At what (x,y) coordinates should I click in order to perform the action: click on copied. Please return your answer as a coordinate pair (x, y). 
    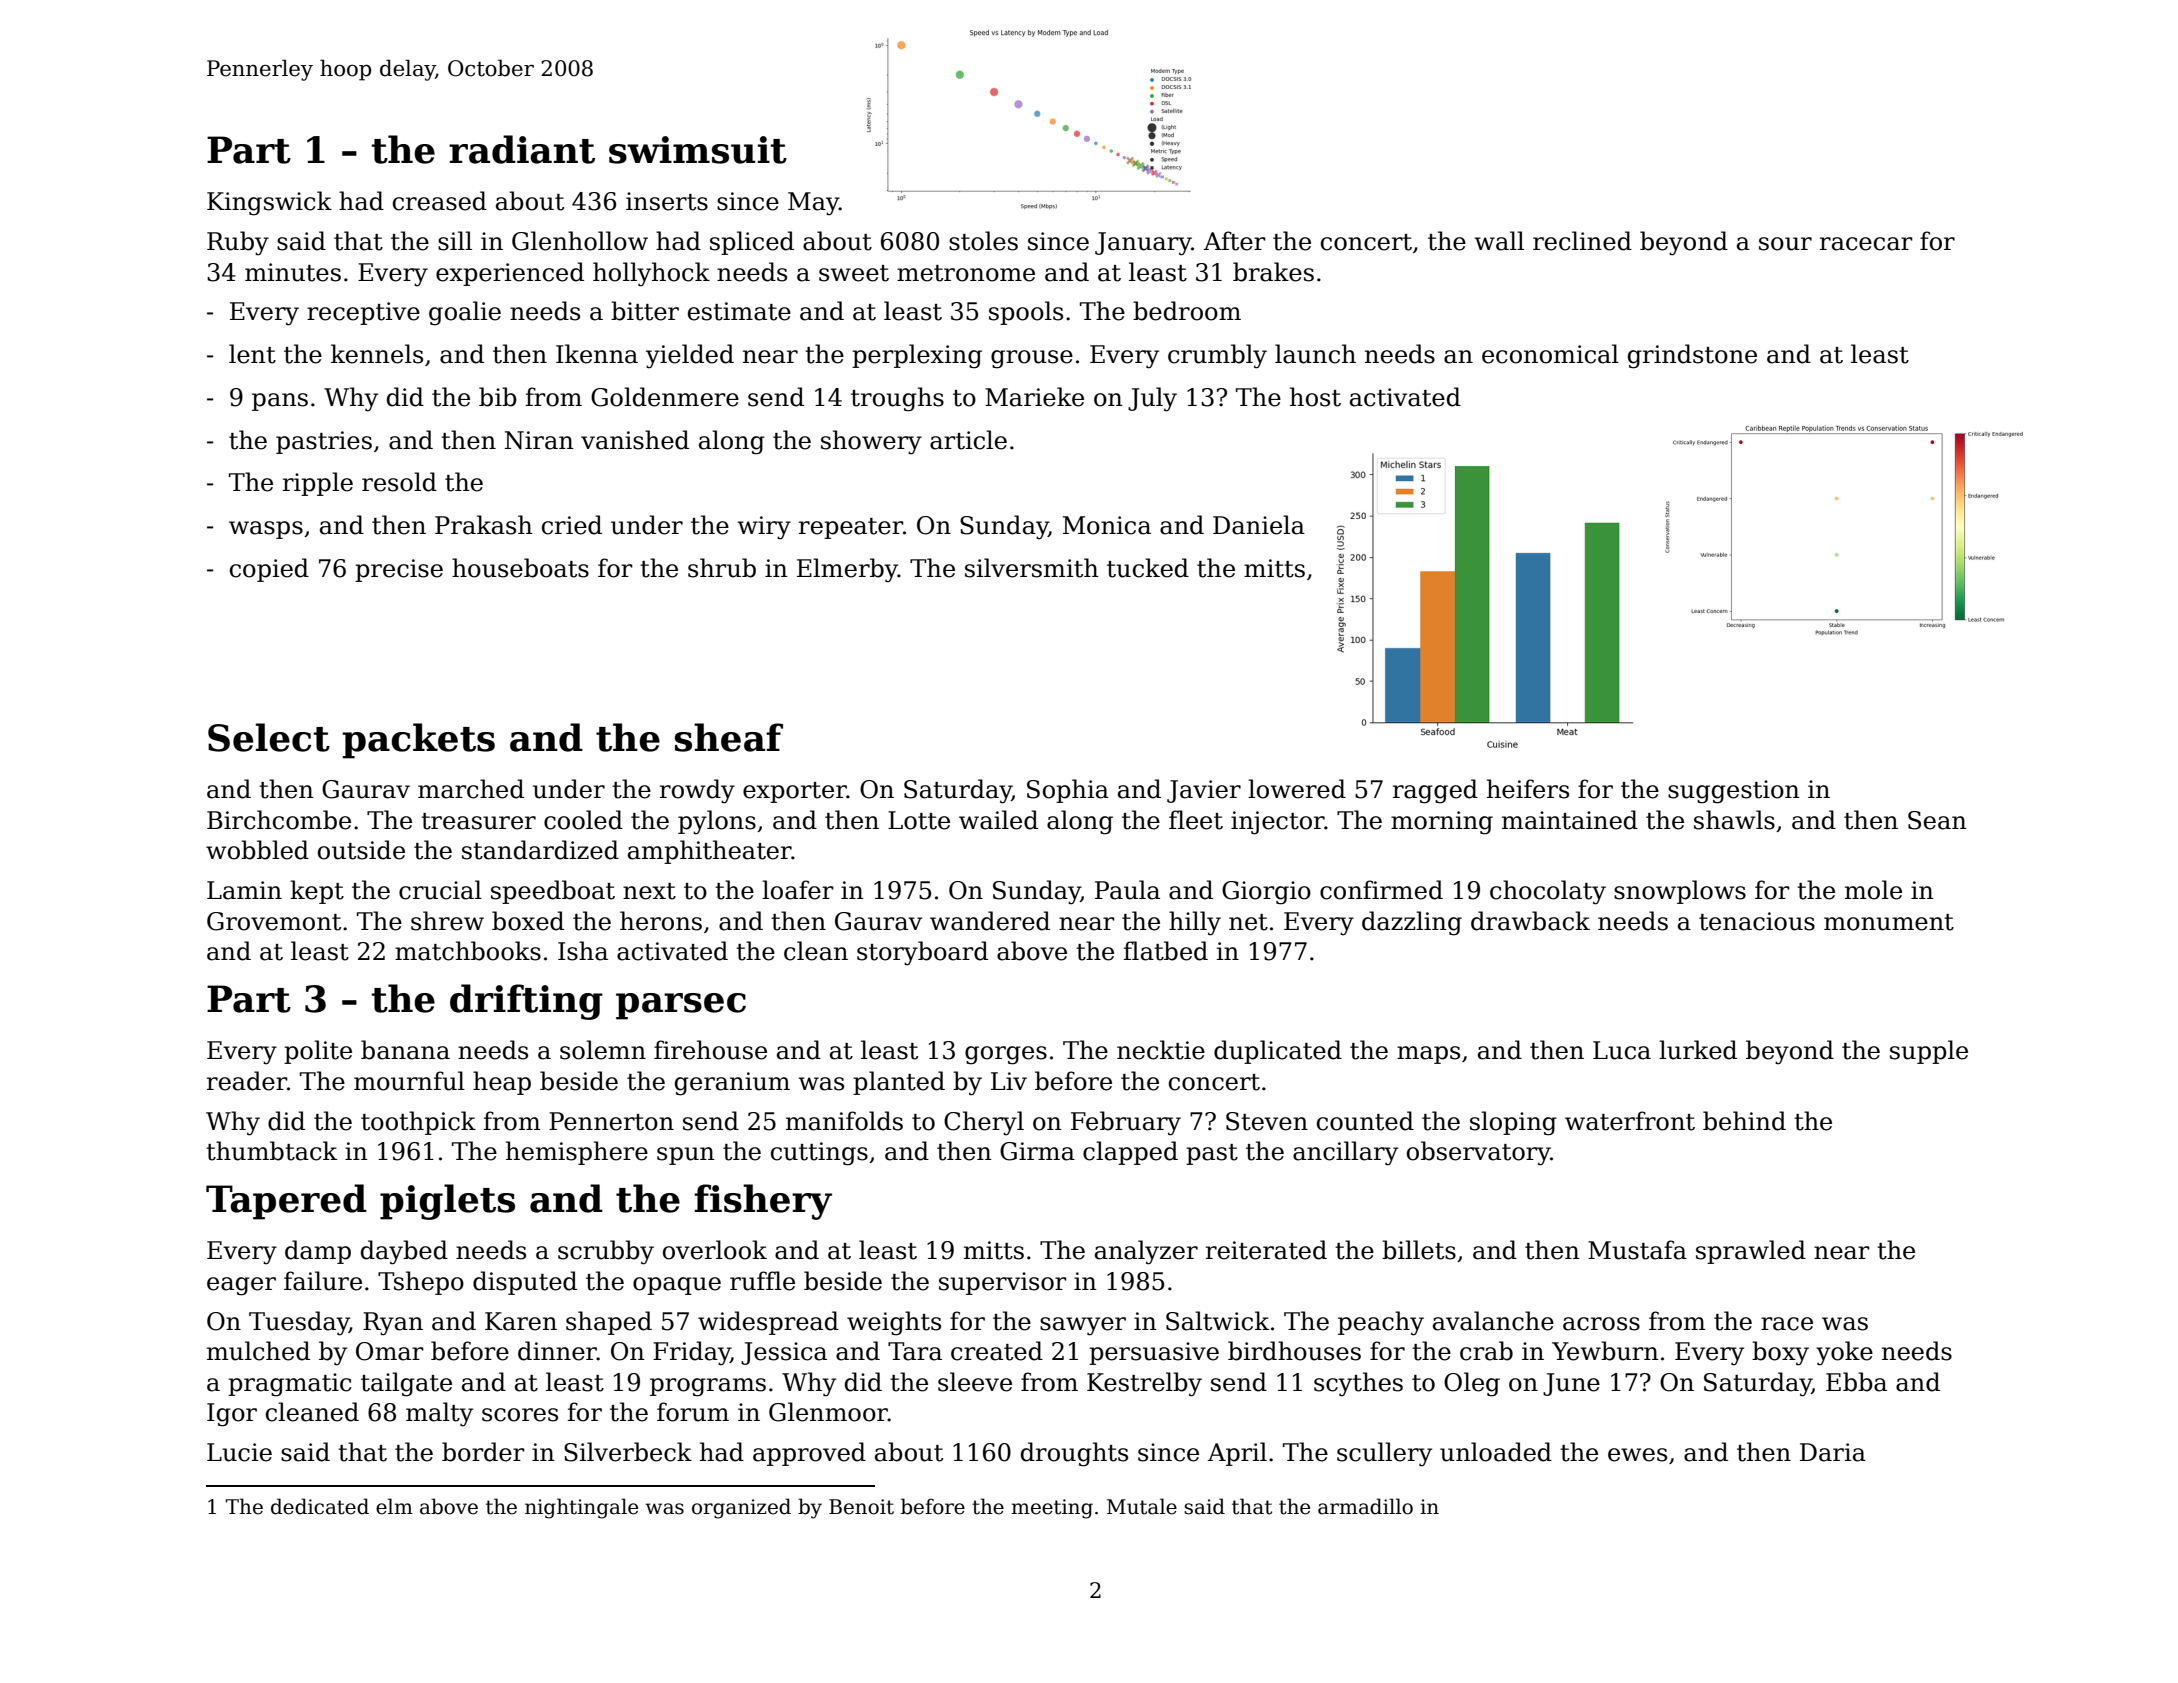
    Looking at the image, I should click on (269, 570).
